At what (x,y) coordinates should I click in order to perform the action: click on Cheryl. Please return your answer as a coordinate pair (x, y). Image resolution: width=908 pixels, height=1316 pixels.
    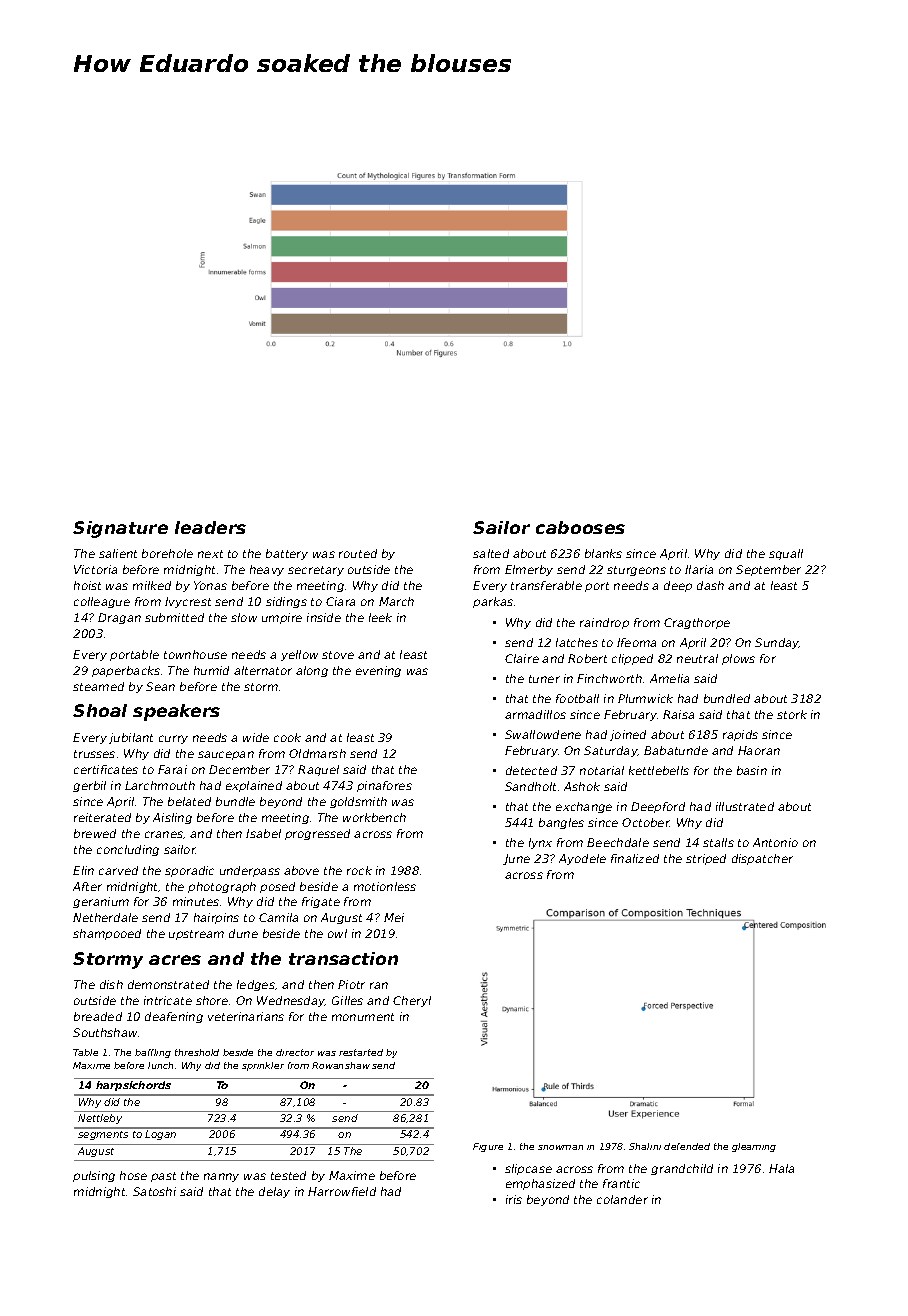
    Looking at the image, I should click on (412, 1001).
